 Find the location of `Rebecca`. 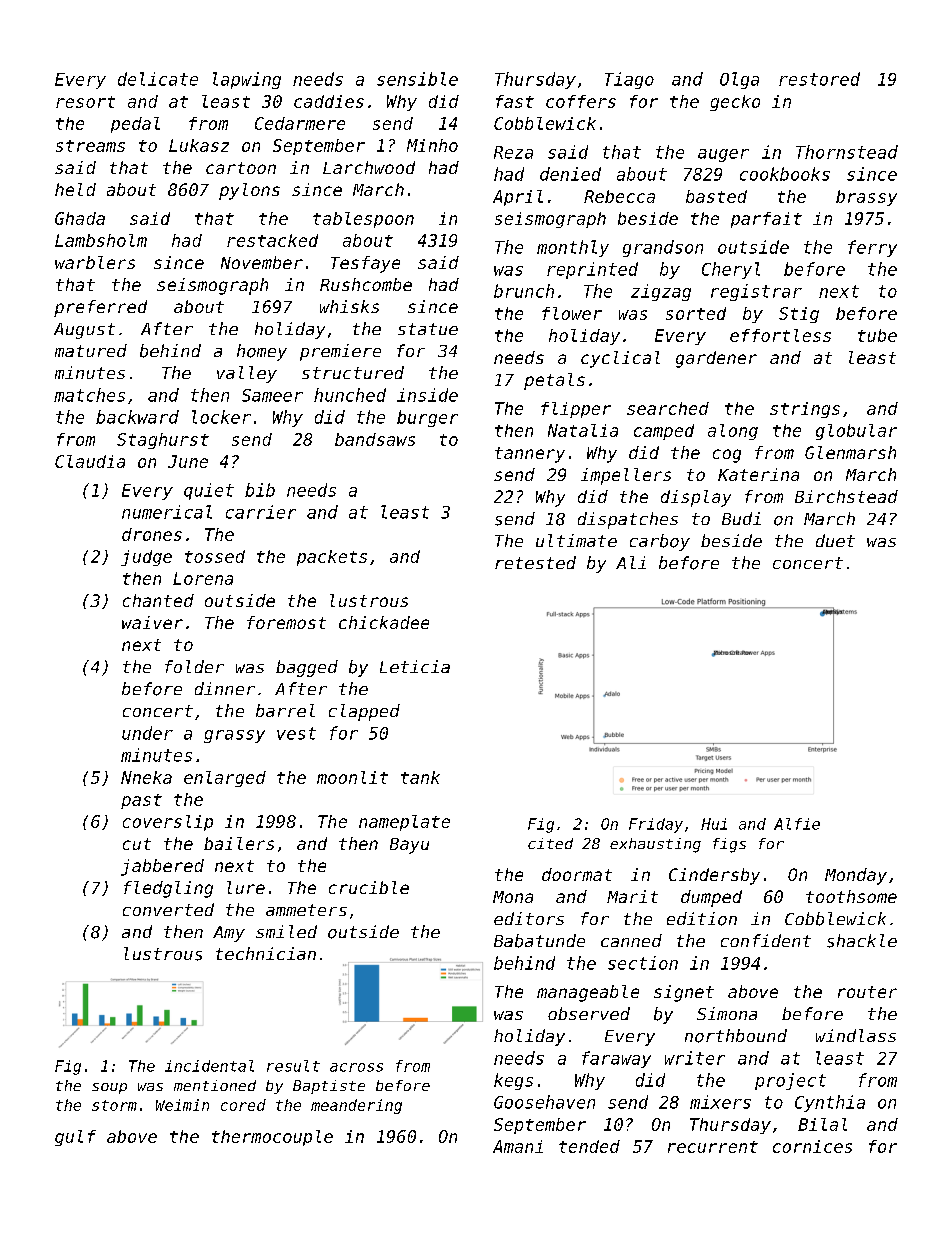

Rebecca is located at coordinates (619, 196).
